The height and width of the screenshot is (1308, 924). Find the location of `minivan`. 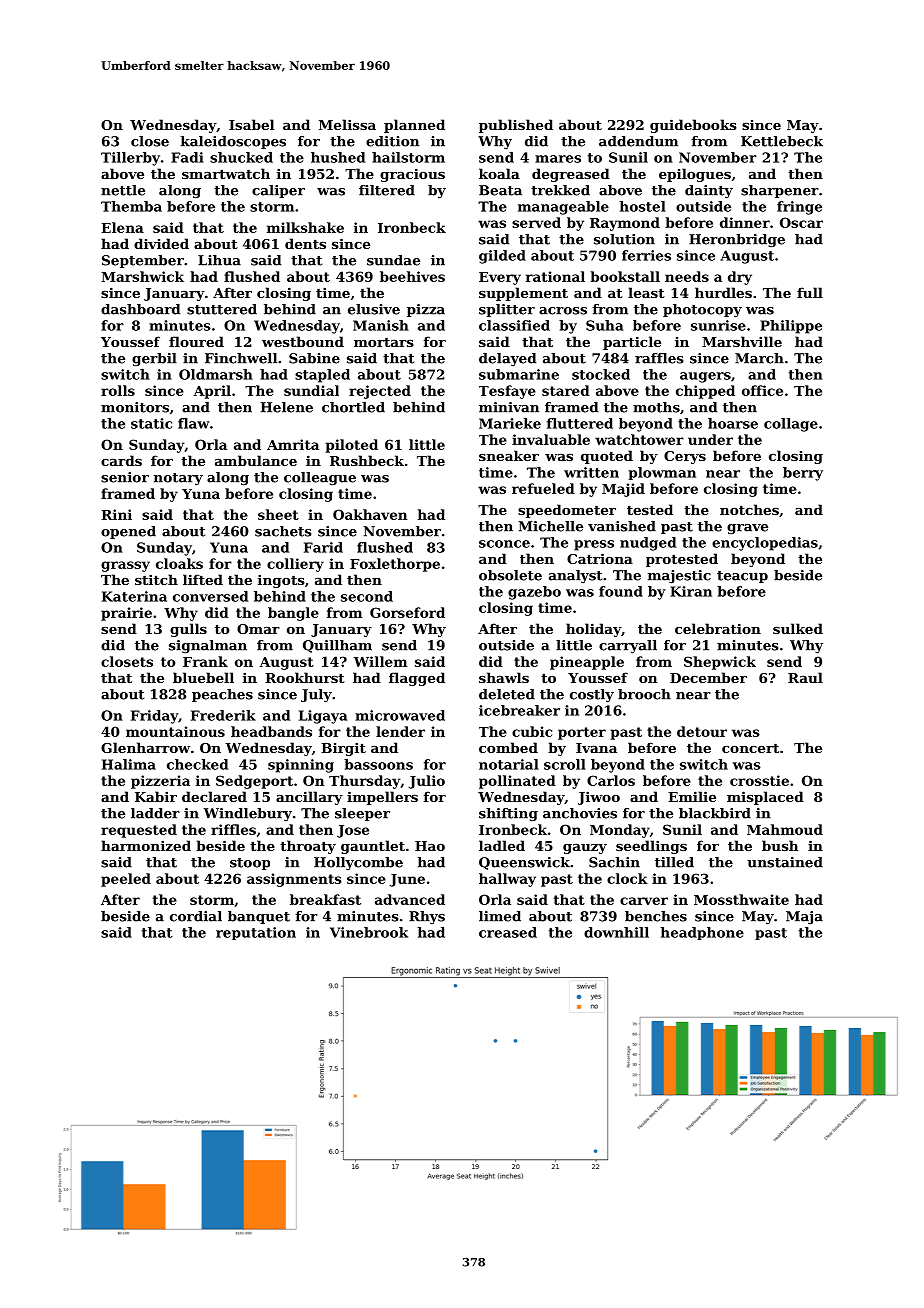

minivan is located at coordinates (509, 407).
